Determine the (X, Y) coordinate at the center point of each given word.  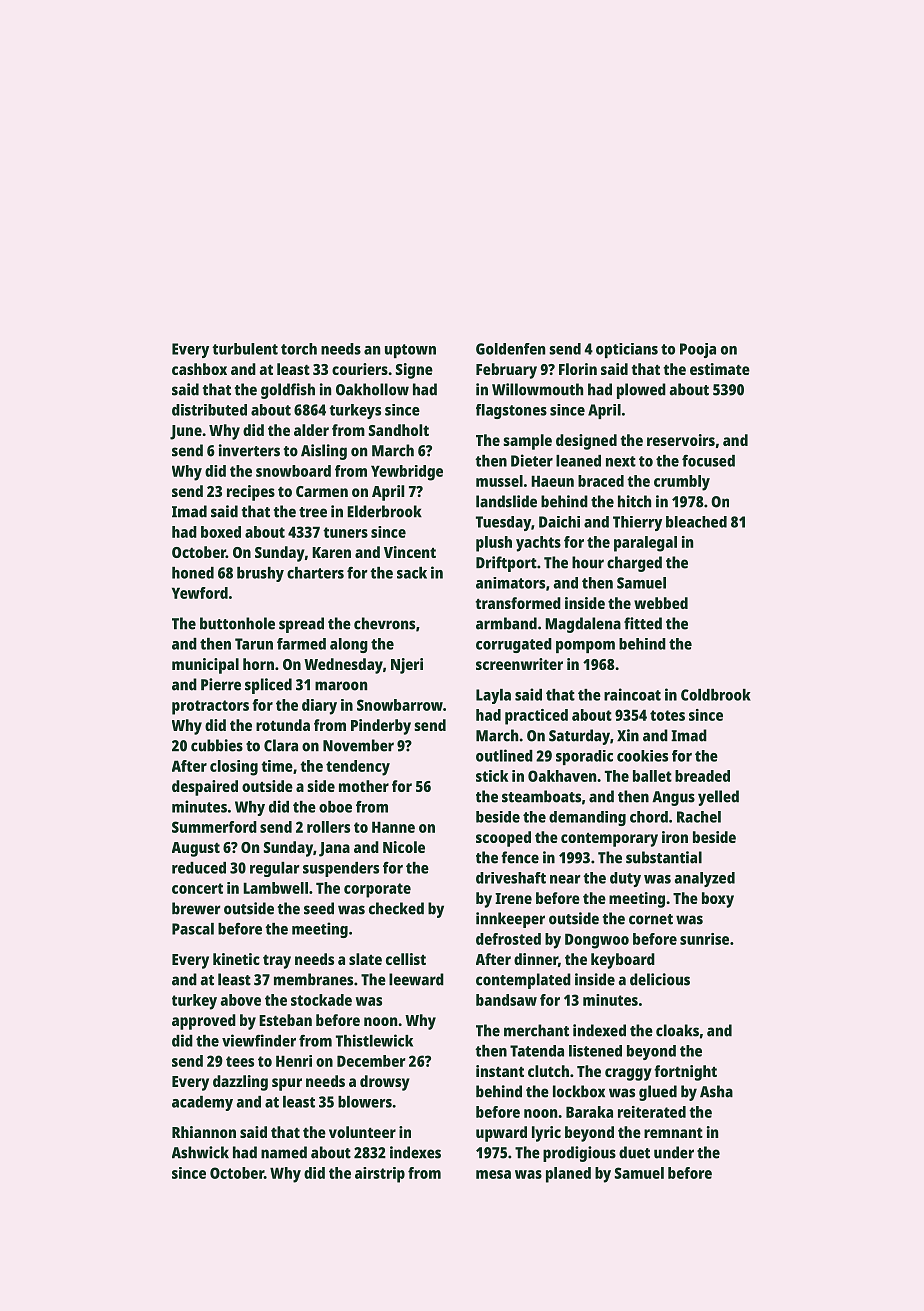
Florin (578, 369)
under (674, 1152)
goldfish (288, 391)
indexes (415, 1152)
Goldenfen (510, 349)
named (284, 1152)
